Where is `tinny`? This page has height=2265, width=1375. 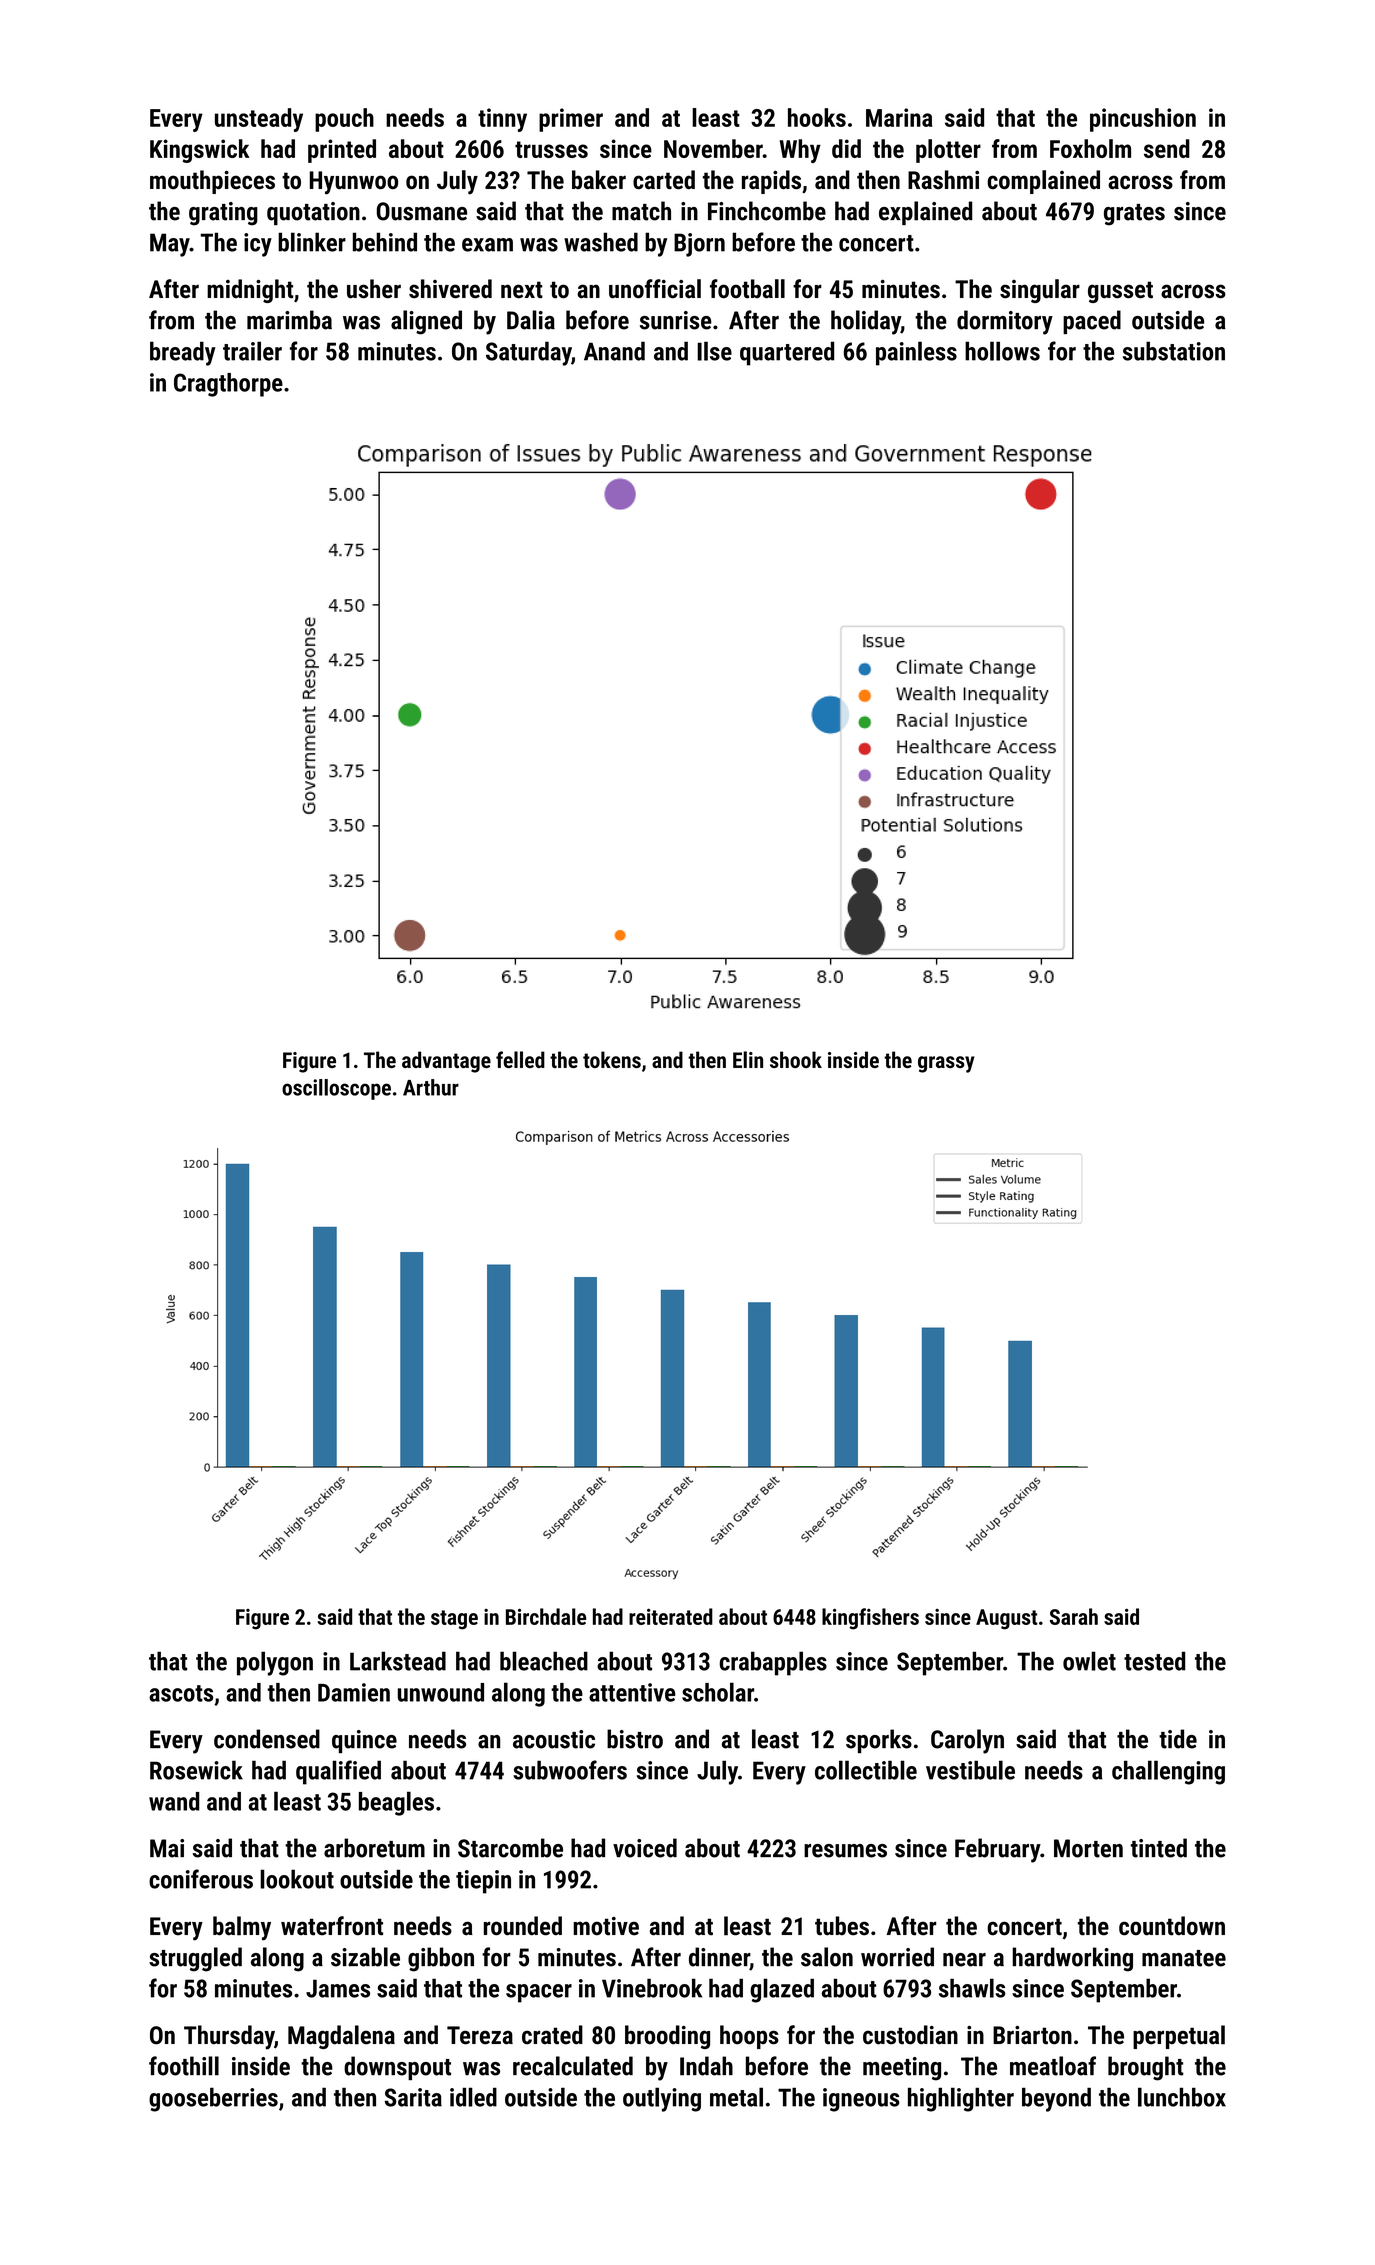
tinny is located at coordinates (502, 120).
